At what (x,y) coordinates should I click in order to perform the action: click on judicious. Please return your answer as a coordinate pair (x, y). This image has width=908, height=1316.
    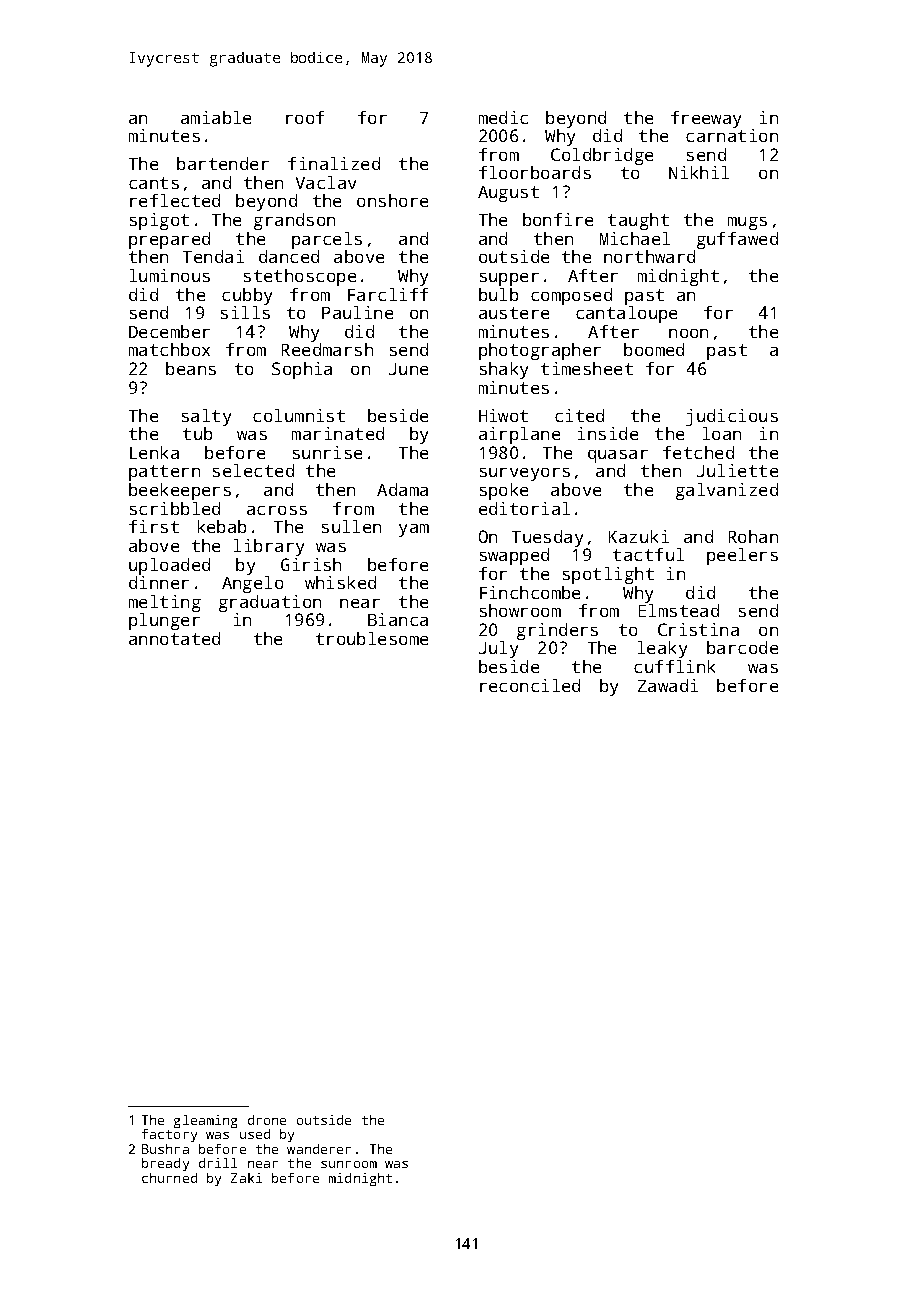
    Looking at the image, I should click on (732, 417).
